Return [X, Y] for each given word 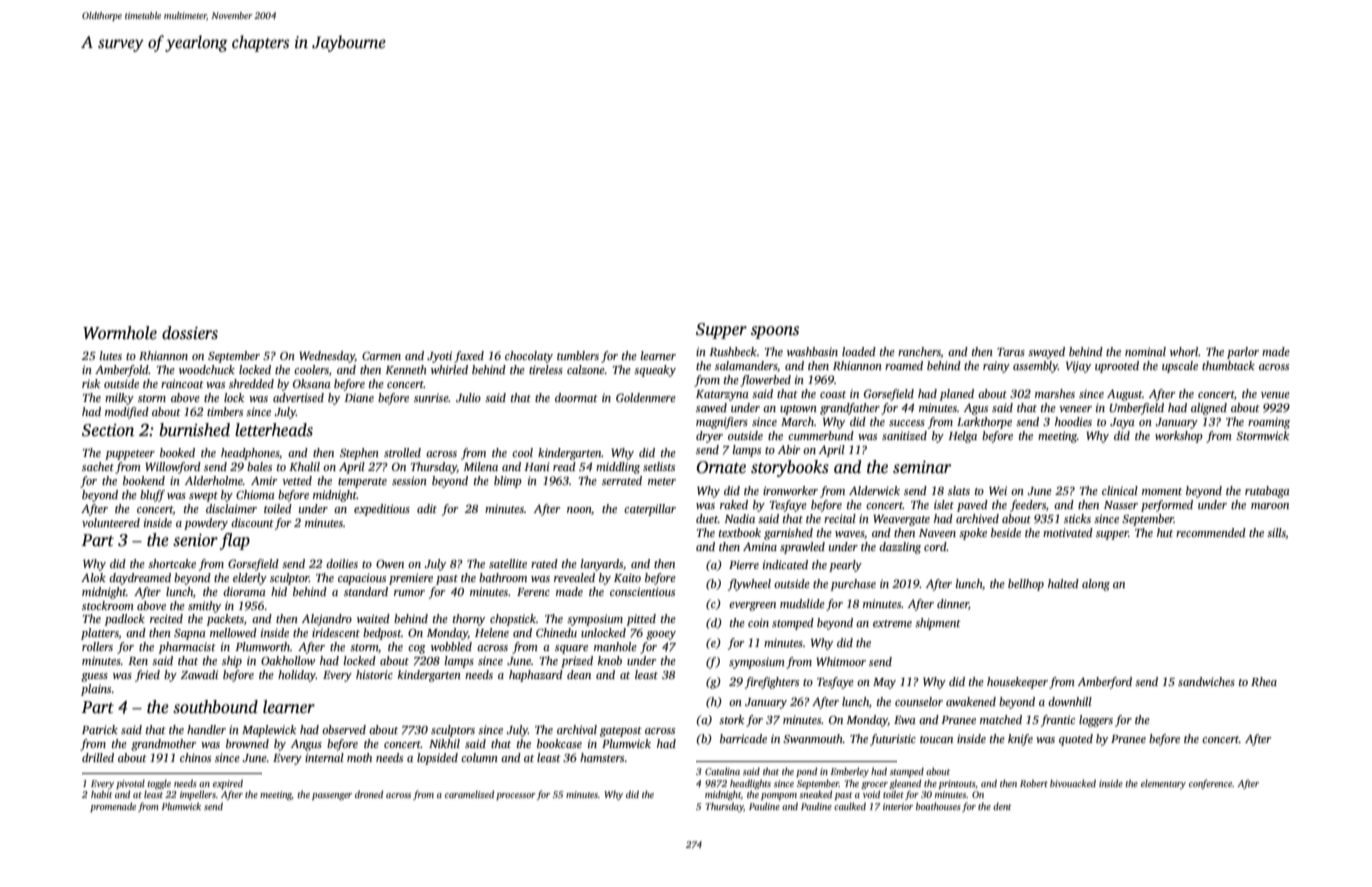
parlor [1243, 353]
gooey [661, 635]
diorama [244, 591]
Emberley [850, 772]
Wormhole [120, 333]
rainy [996, 367]
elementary [1163, 784]
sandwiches [1206, 681]
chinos [195, 757]
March [797, 421]
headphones [250, 454]
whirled [449, 369]
